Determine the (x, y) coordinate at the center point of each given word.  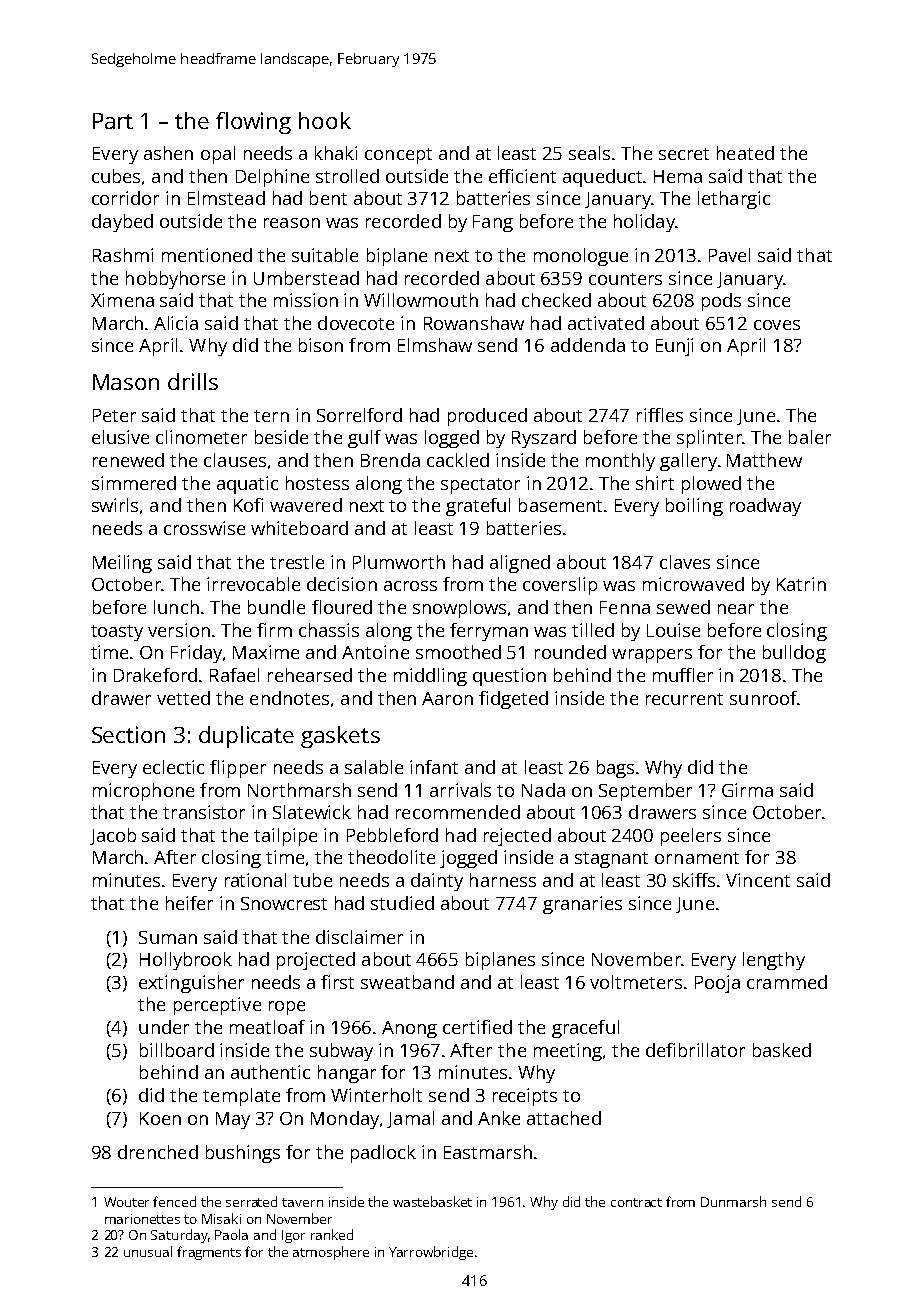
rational (255, 880)
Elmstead (226, 198)
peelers (691, 837)
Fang (493, 223)
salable (374, 767)
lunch (176, 607)
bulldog (794, 654)
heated (745, 153)
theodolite (391, 857)
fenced (174, 1201)
